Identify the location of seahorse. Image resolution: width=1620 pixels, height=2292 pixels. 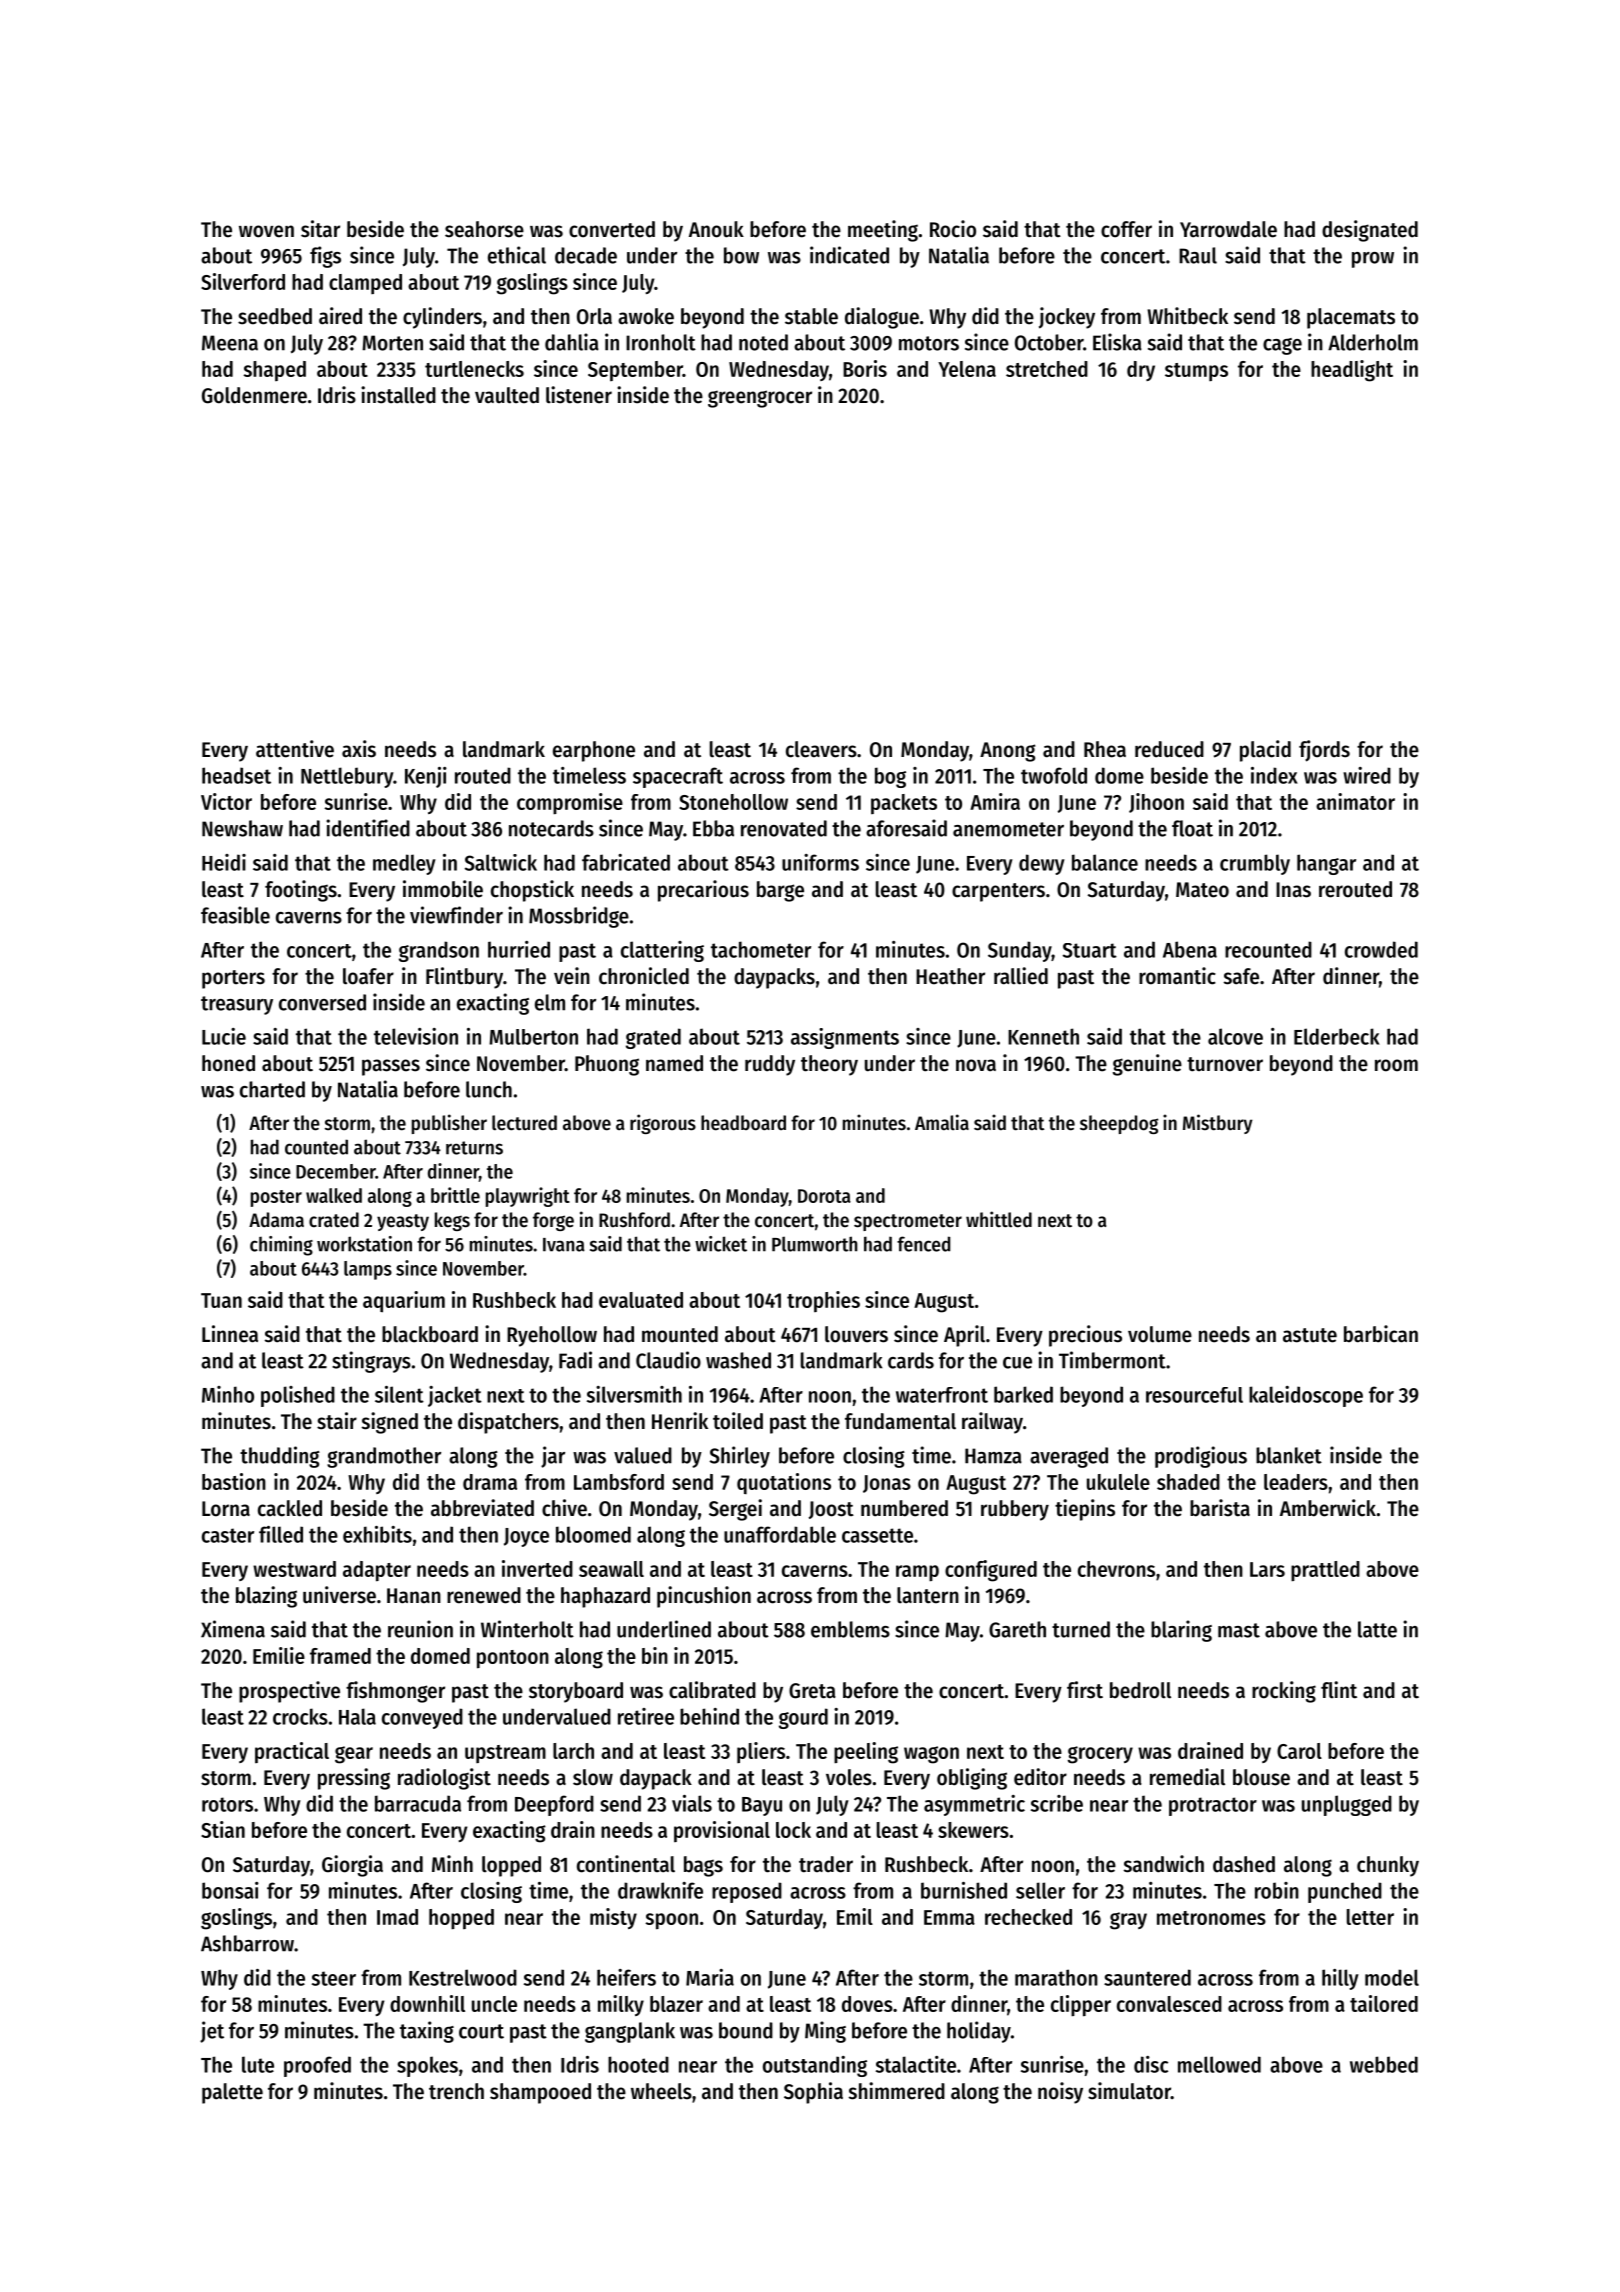
(484, 229).
